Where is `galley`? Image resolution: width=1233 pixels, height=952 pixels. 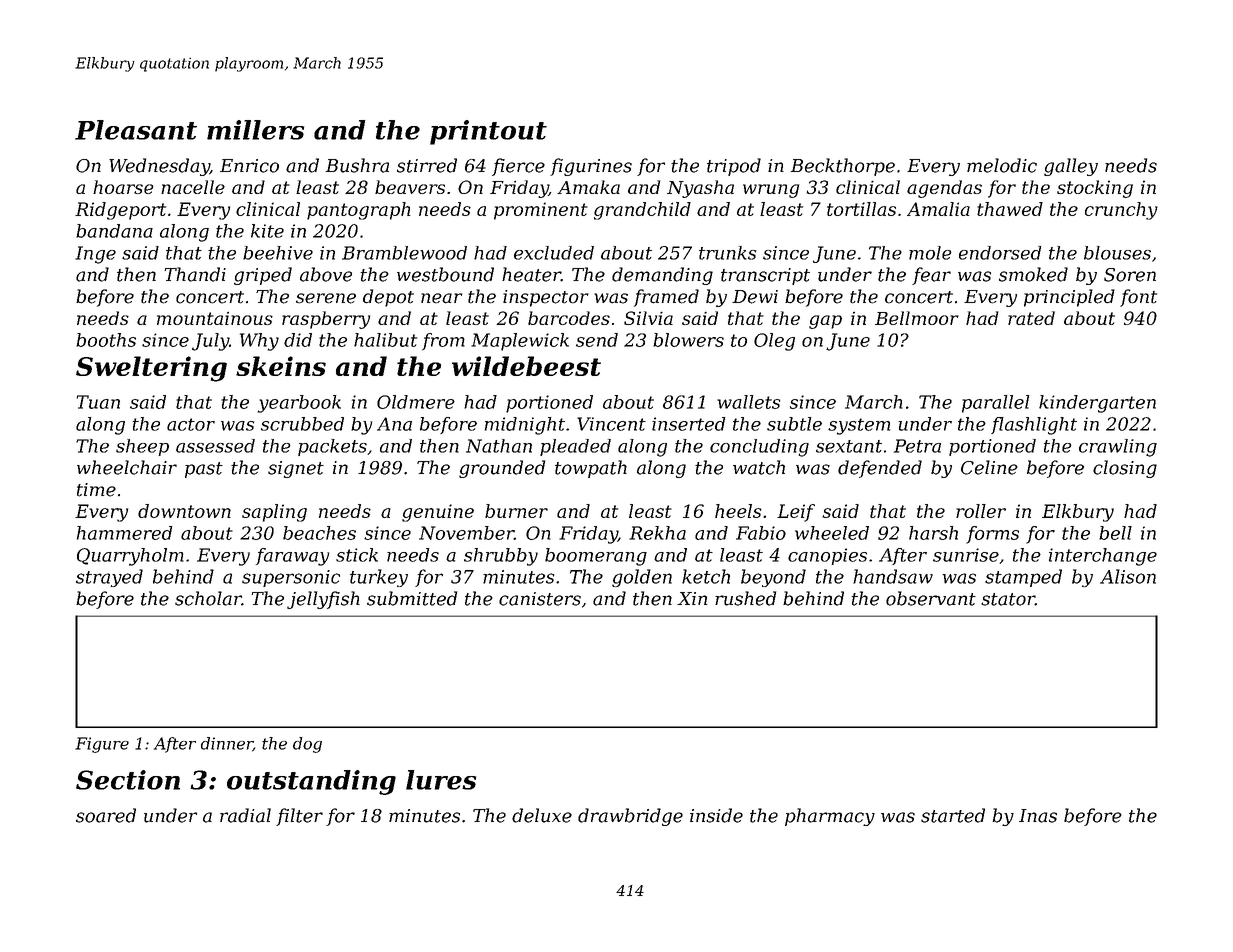
galley is located at coordinates (1071, 167).
